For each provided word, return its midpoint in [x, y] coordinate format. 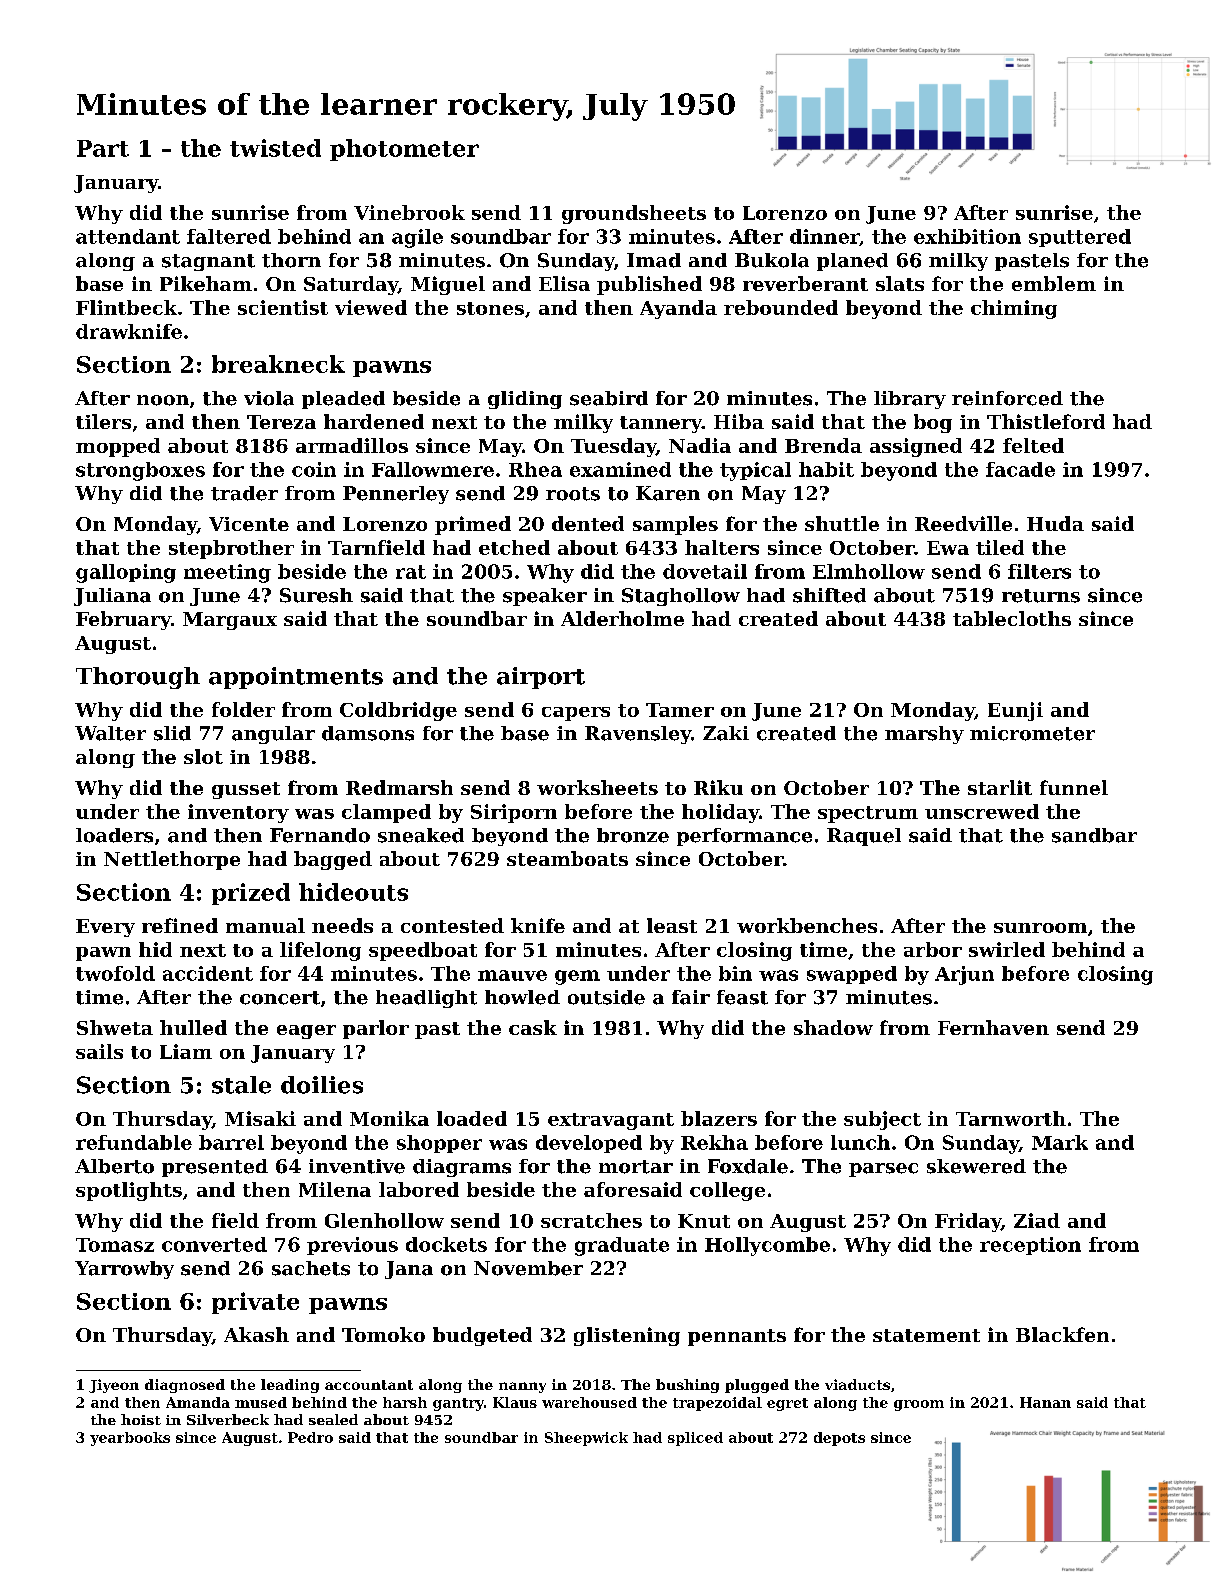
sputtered [1080, 238]
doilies [322, 1085]
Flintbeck [126, 307]
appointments [296, 678]
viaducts [857, 1384]
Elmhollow [869, 571]
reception [1030, 1246]
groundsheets [634, 214]
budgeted [482, 1336]
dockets [446, 1244]
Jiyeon [114, 1386]
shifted [829, 595]
